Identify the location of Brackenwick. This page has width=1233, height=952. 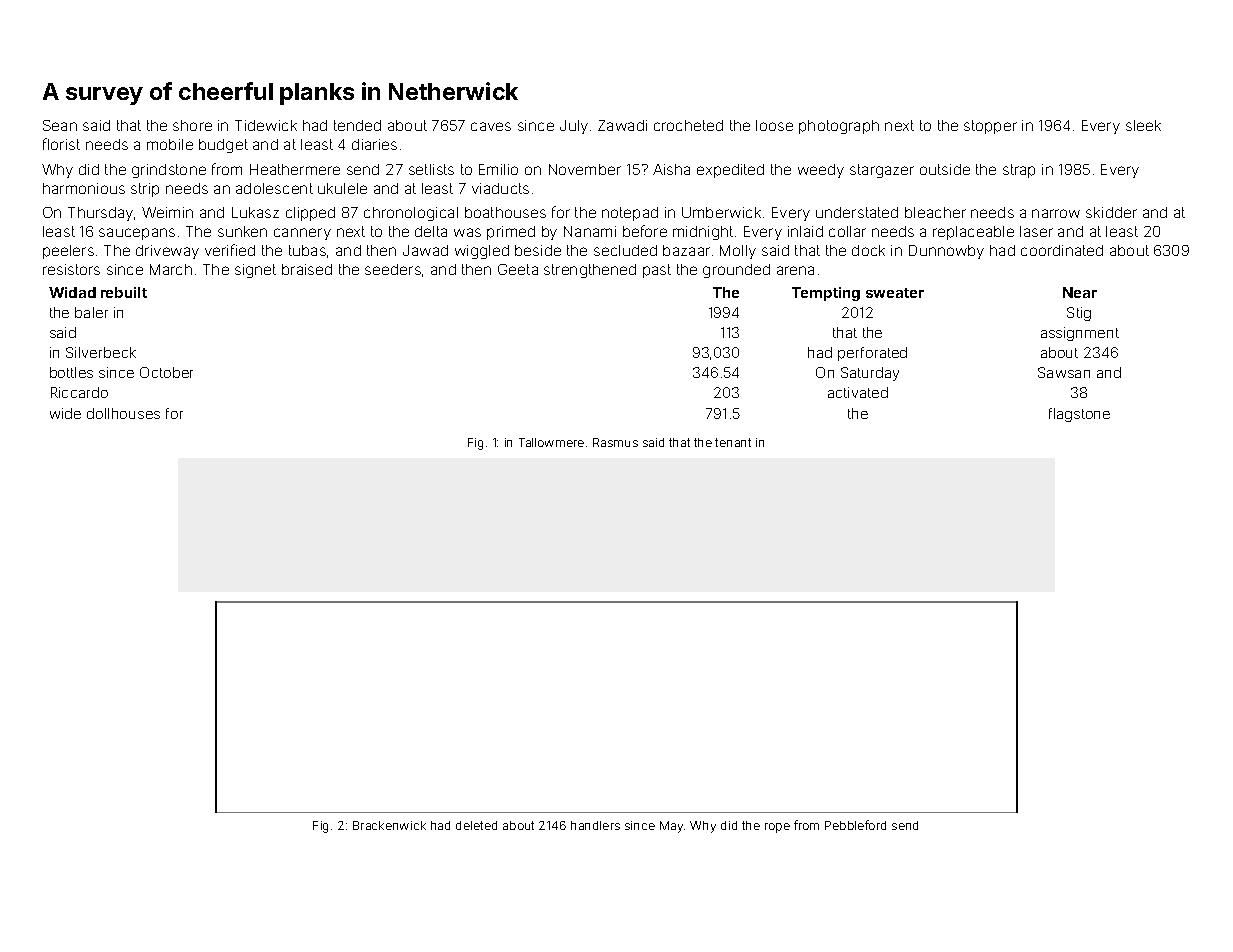
(389, 825).
